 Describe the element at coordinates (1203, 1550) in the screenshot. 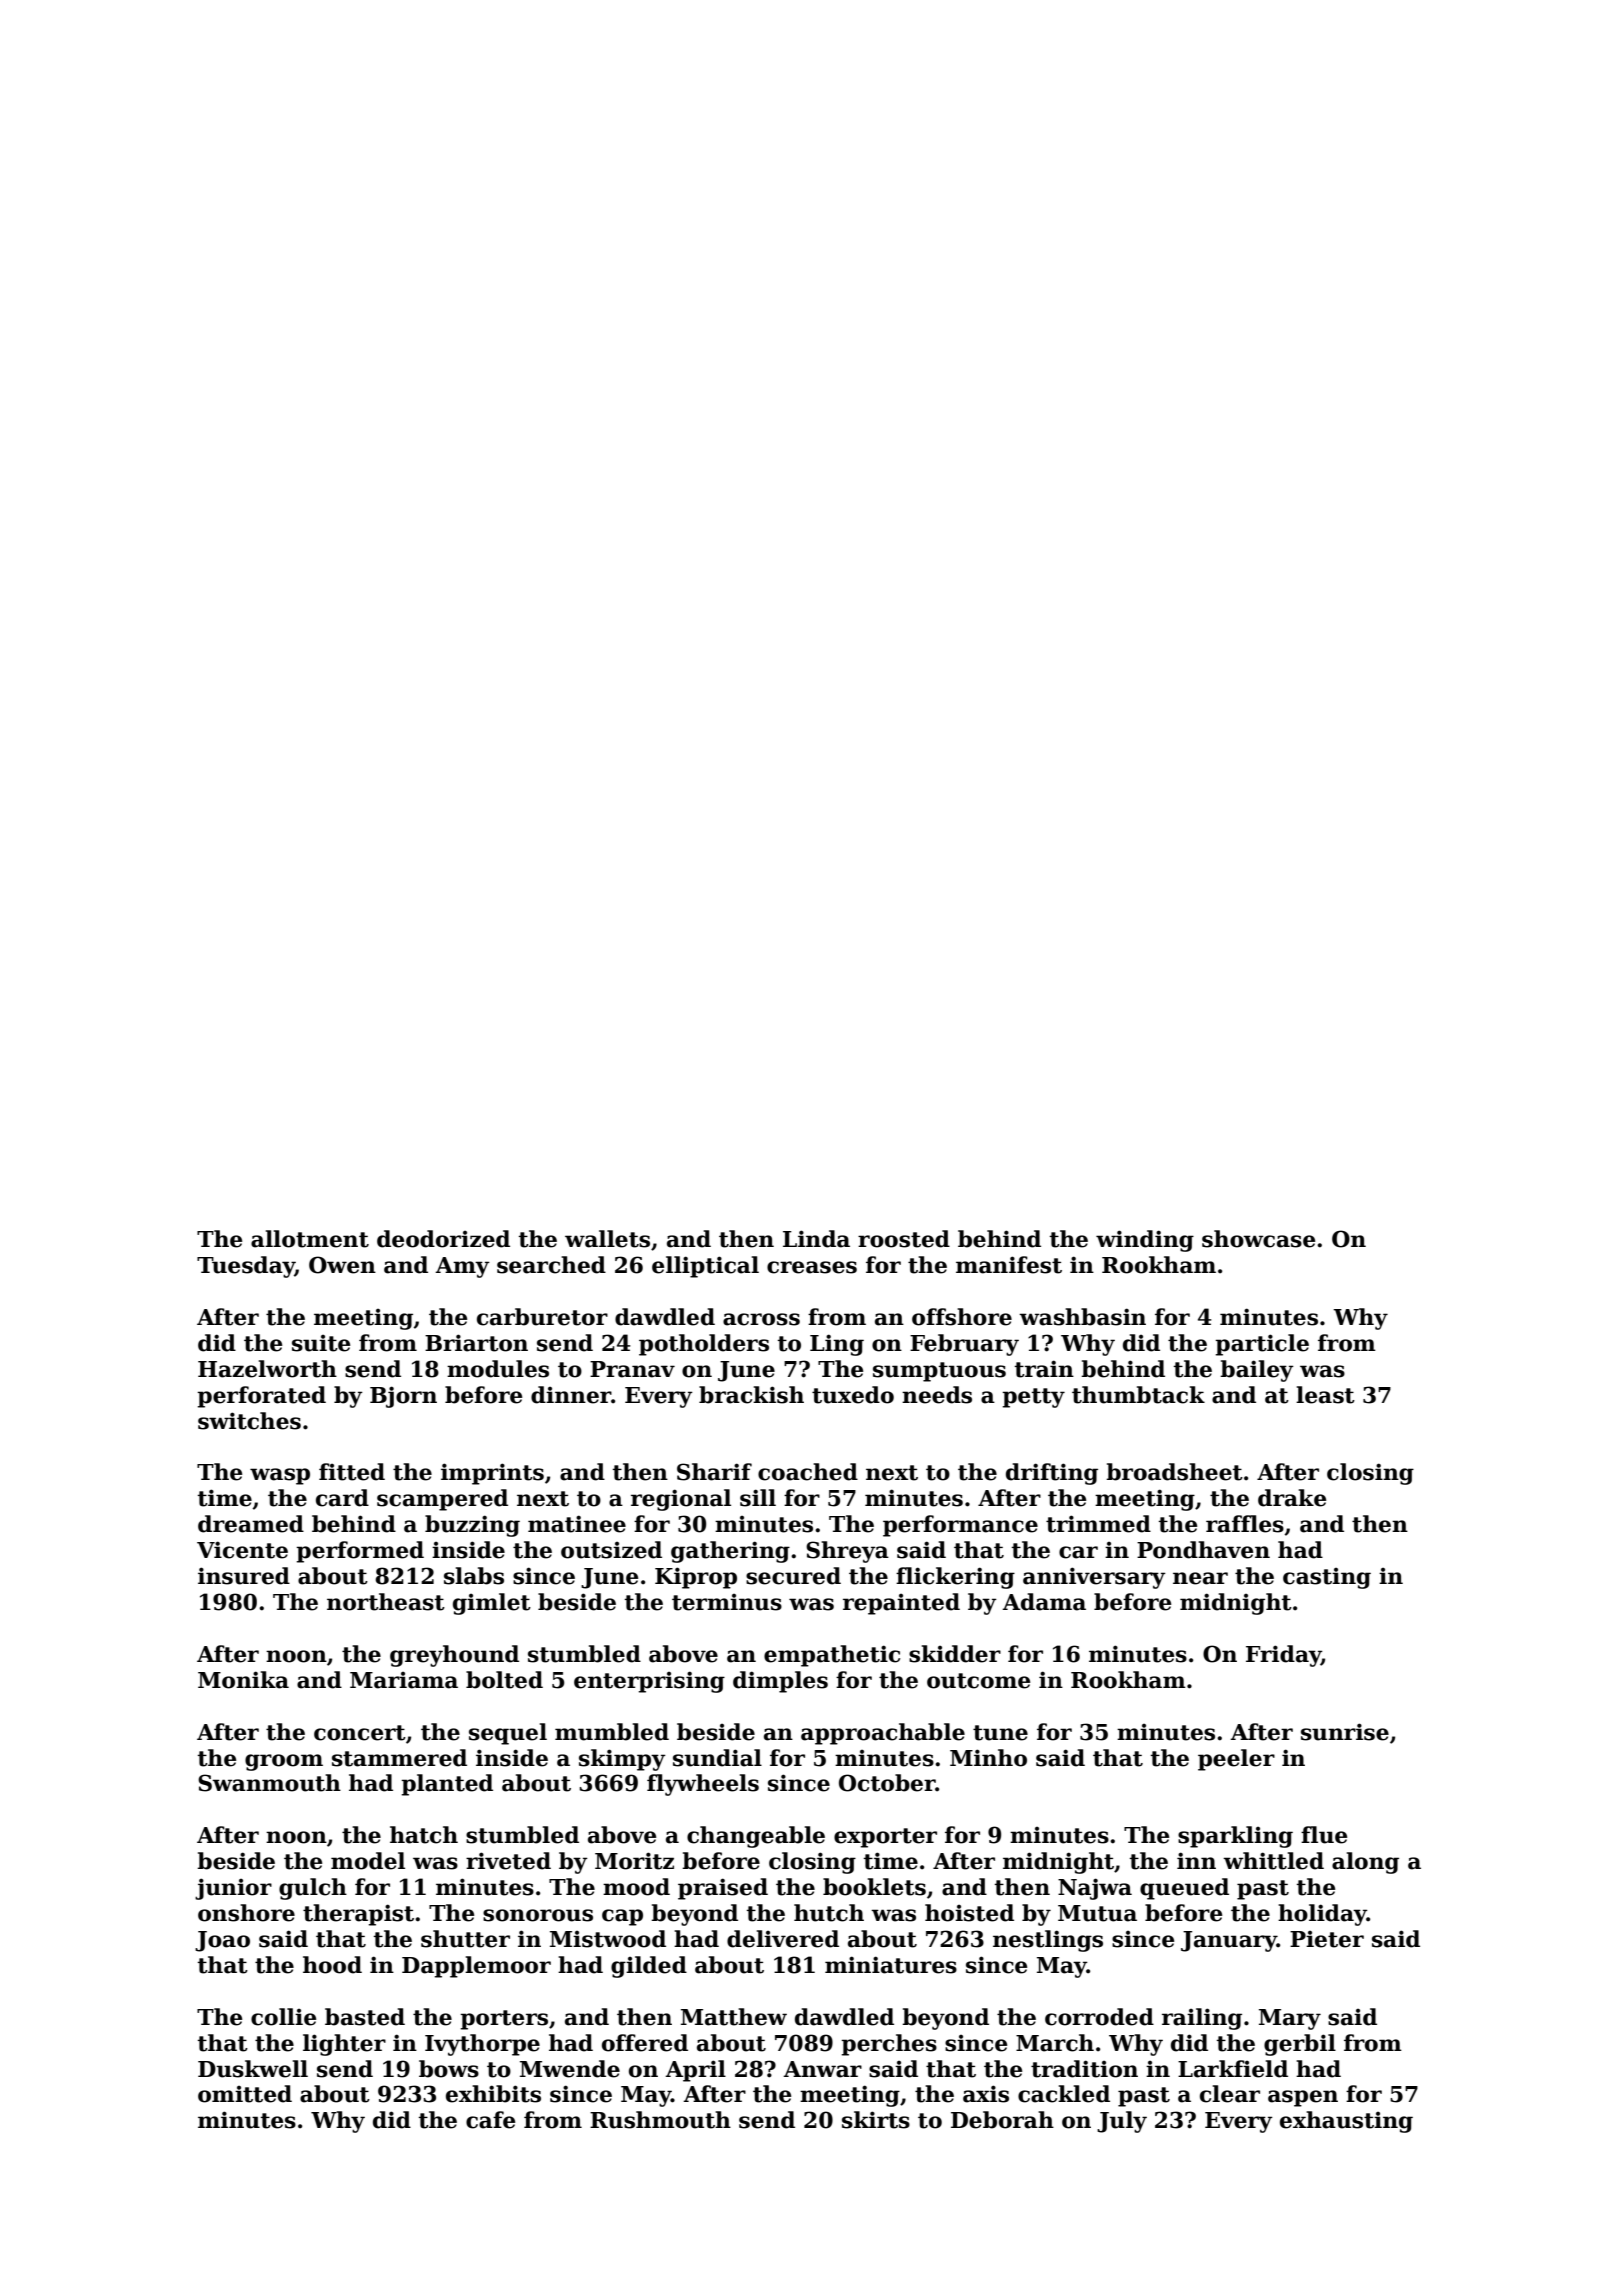

I see `Pondhaven` at that location.
